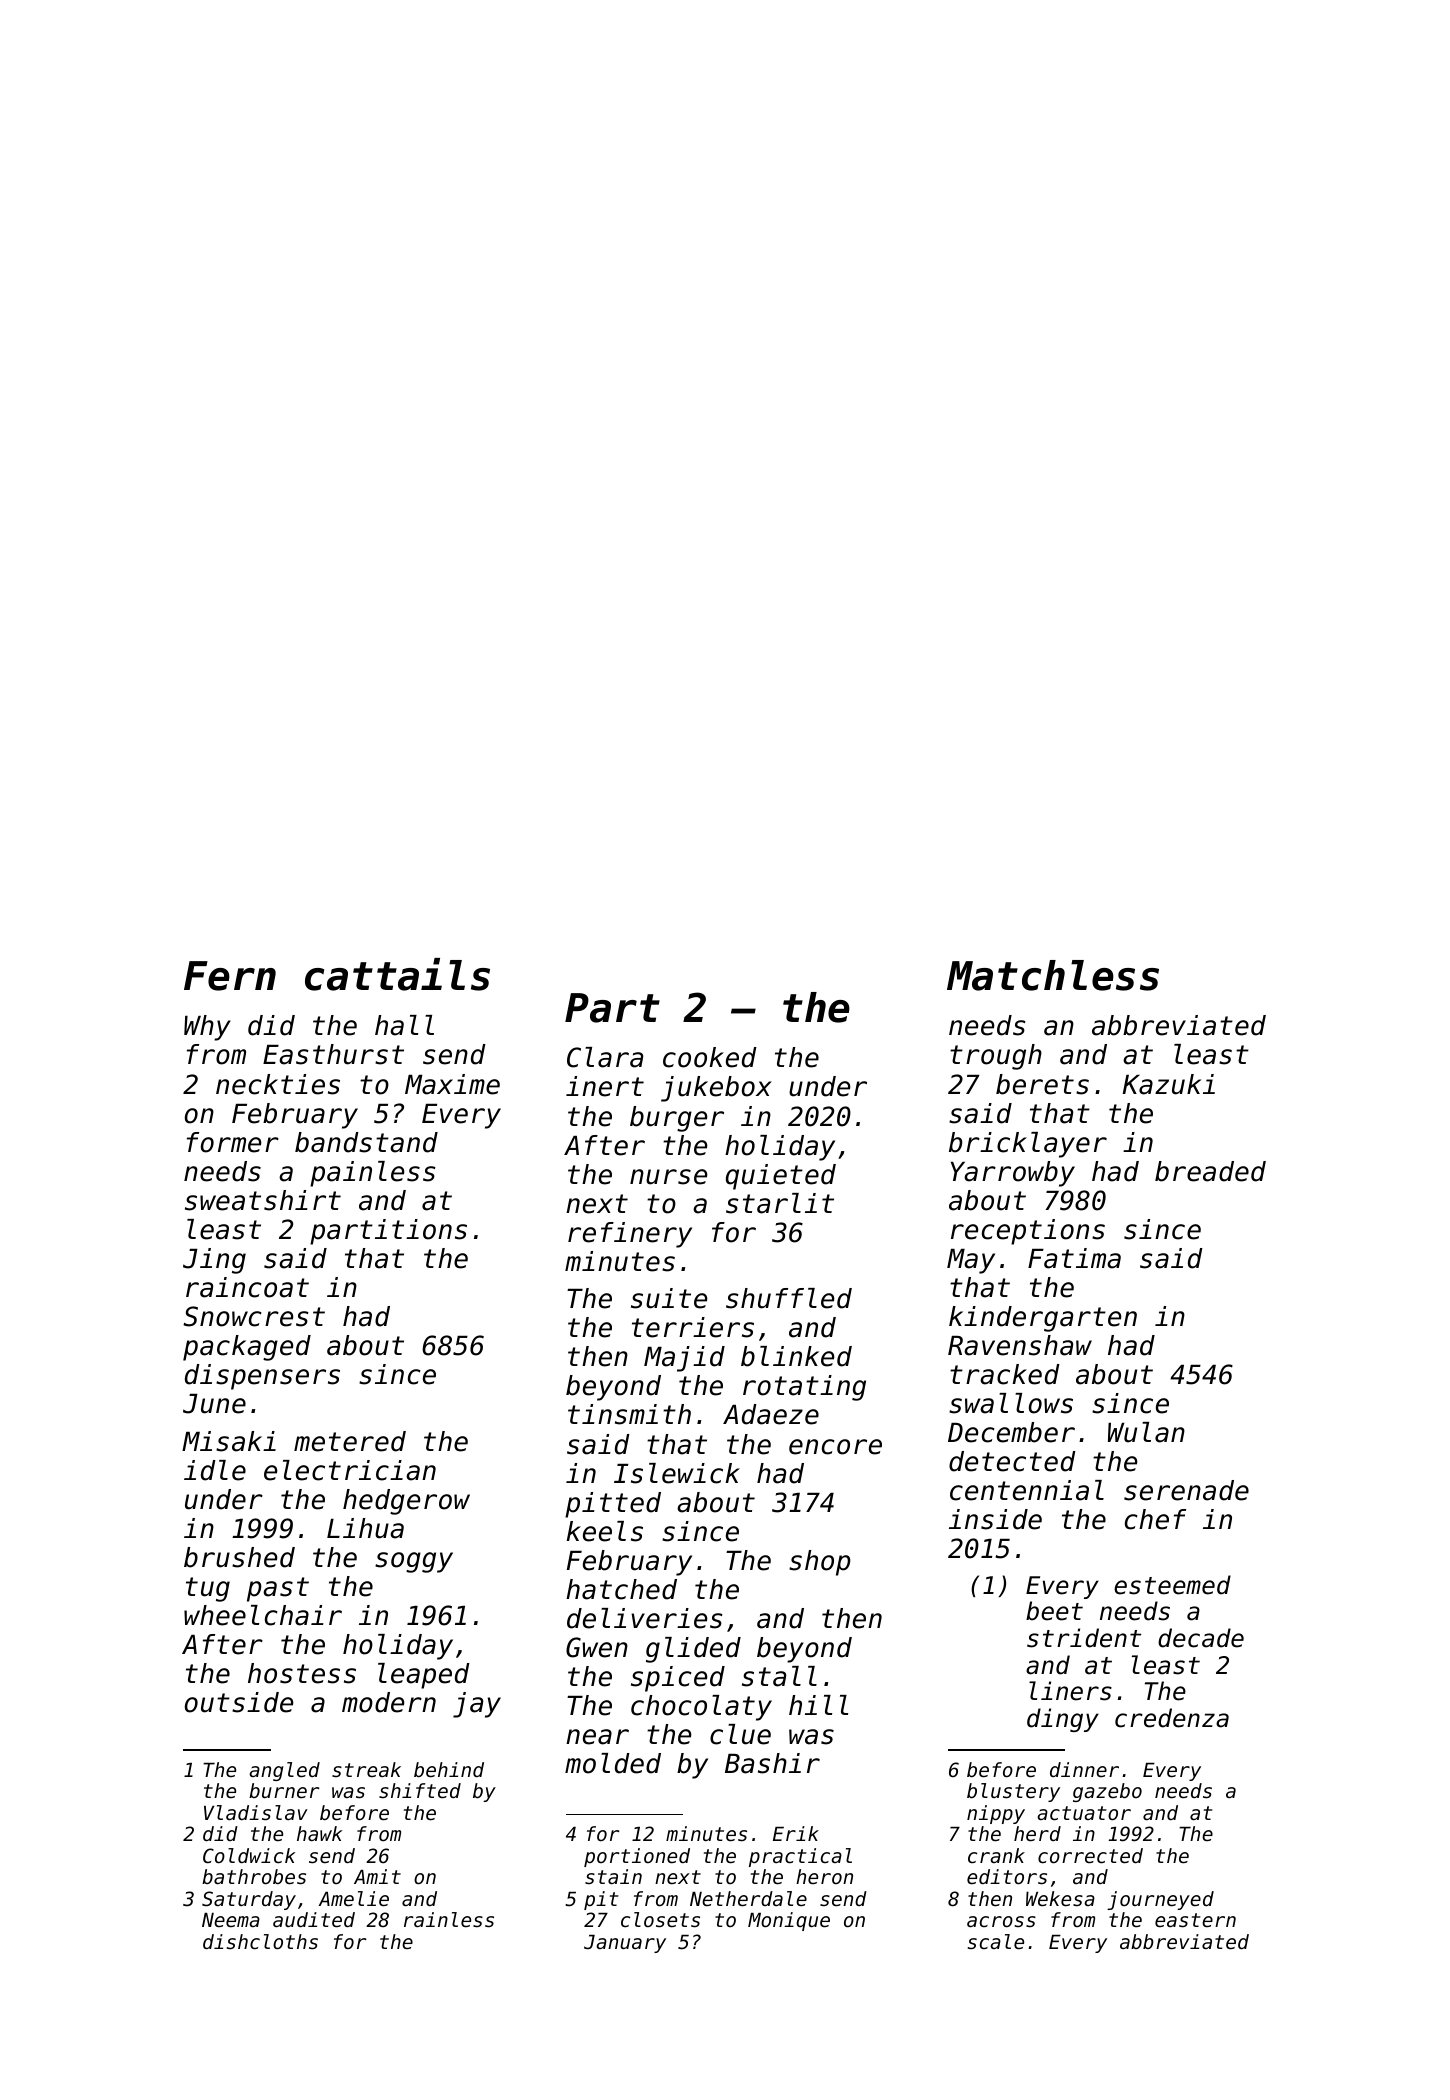  What do you see at coordinates (796, 1356) in the image?
I see `blinked` at bounding box center [796, 1356].
